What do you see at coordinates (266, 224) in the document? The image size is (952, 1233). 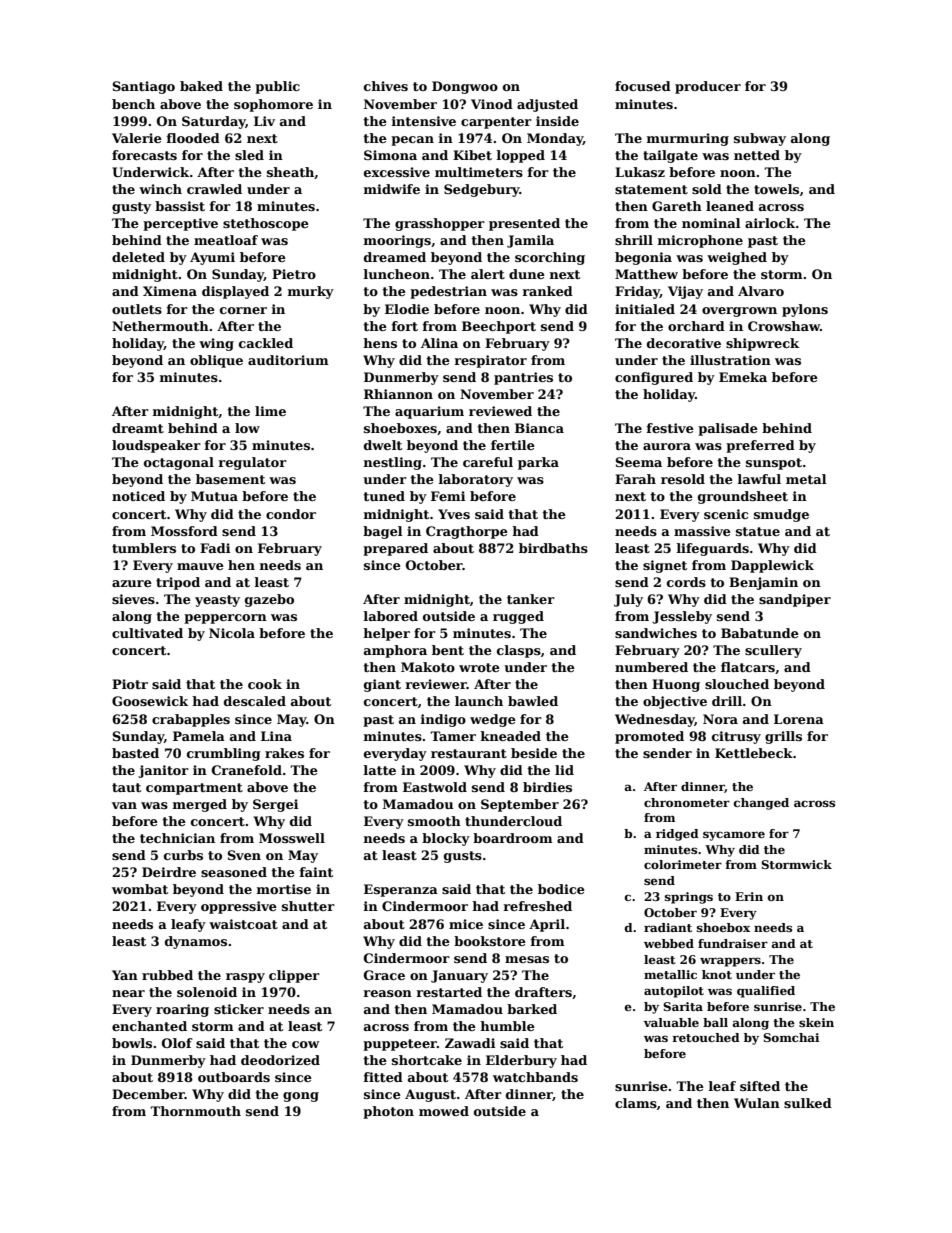 I see `stethoscope` at bounding box center [266, 224].
